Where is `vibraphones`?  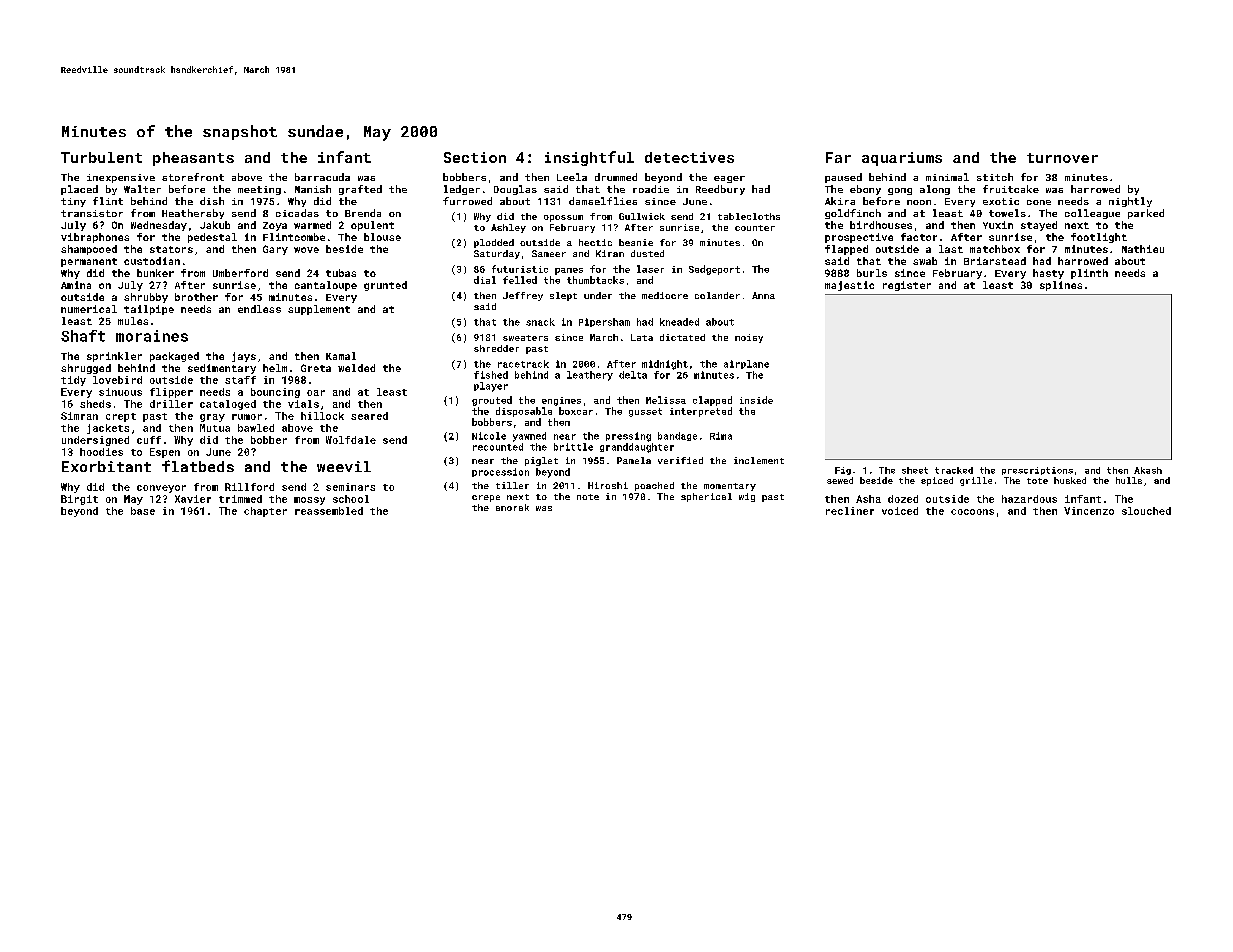 vibraphones is located at coordinates (95, 238).
